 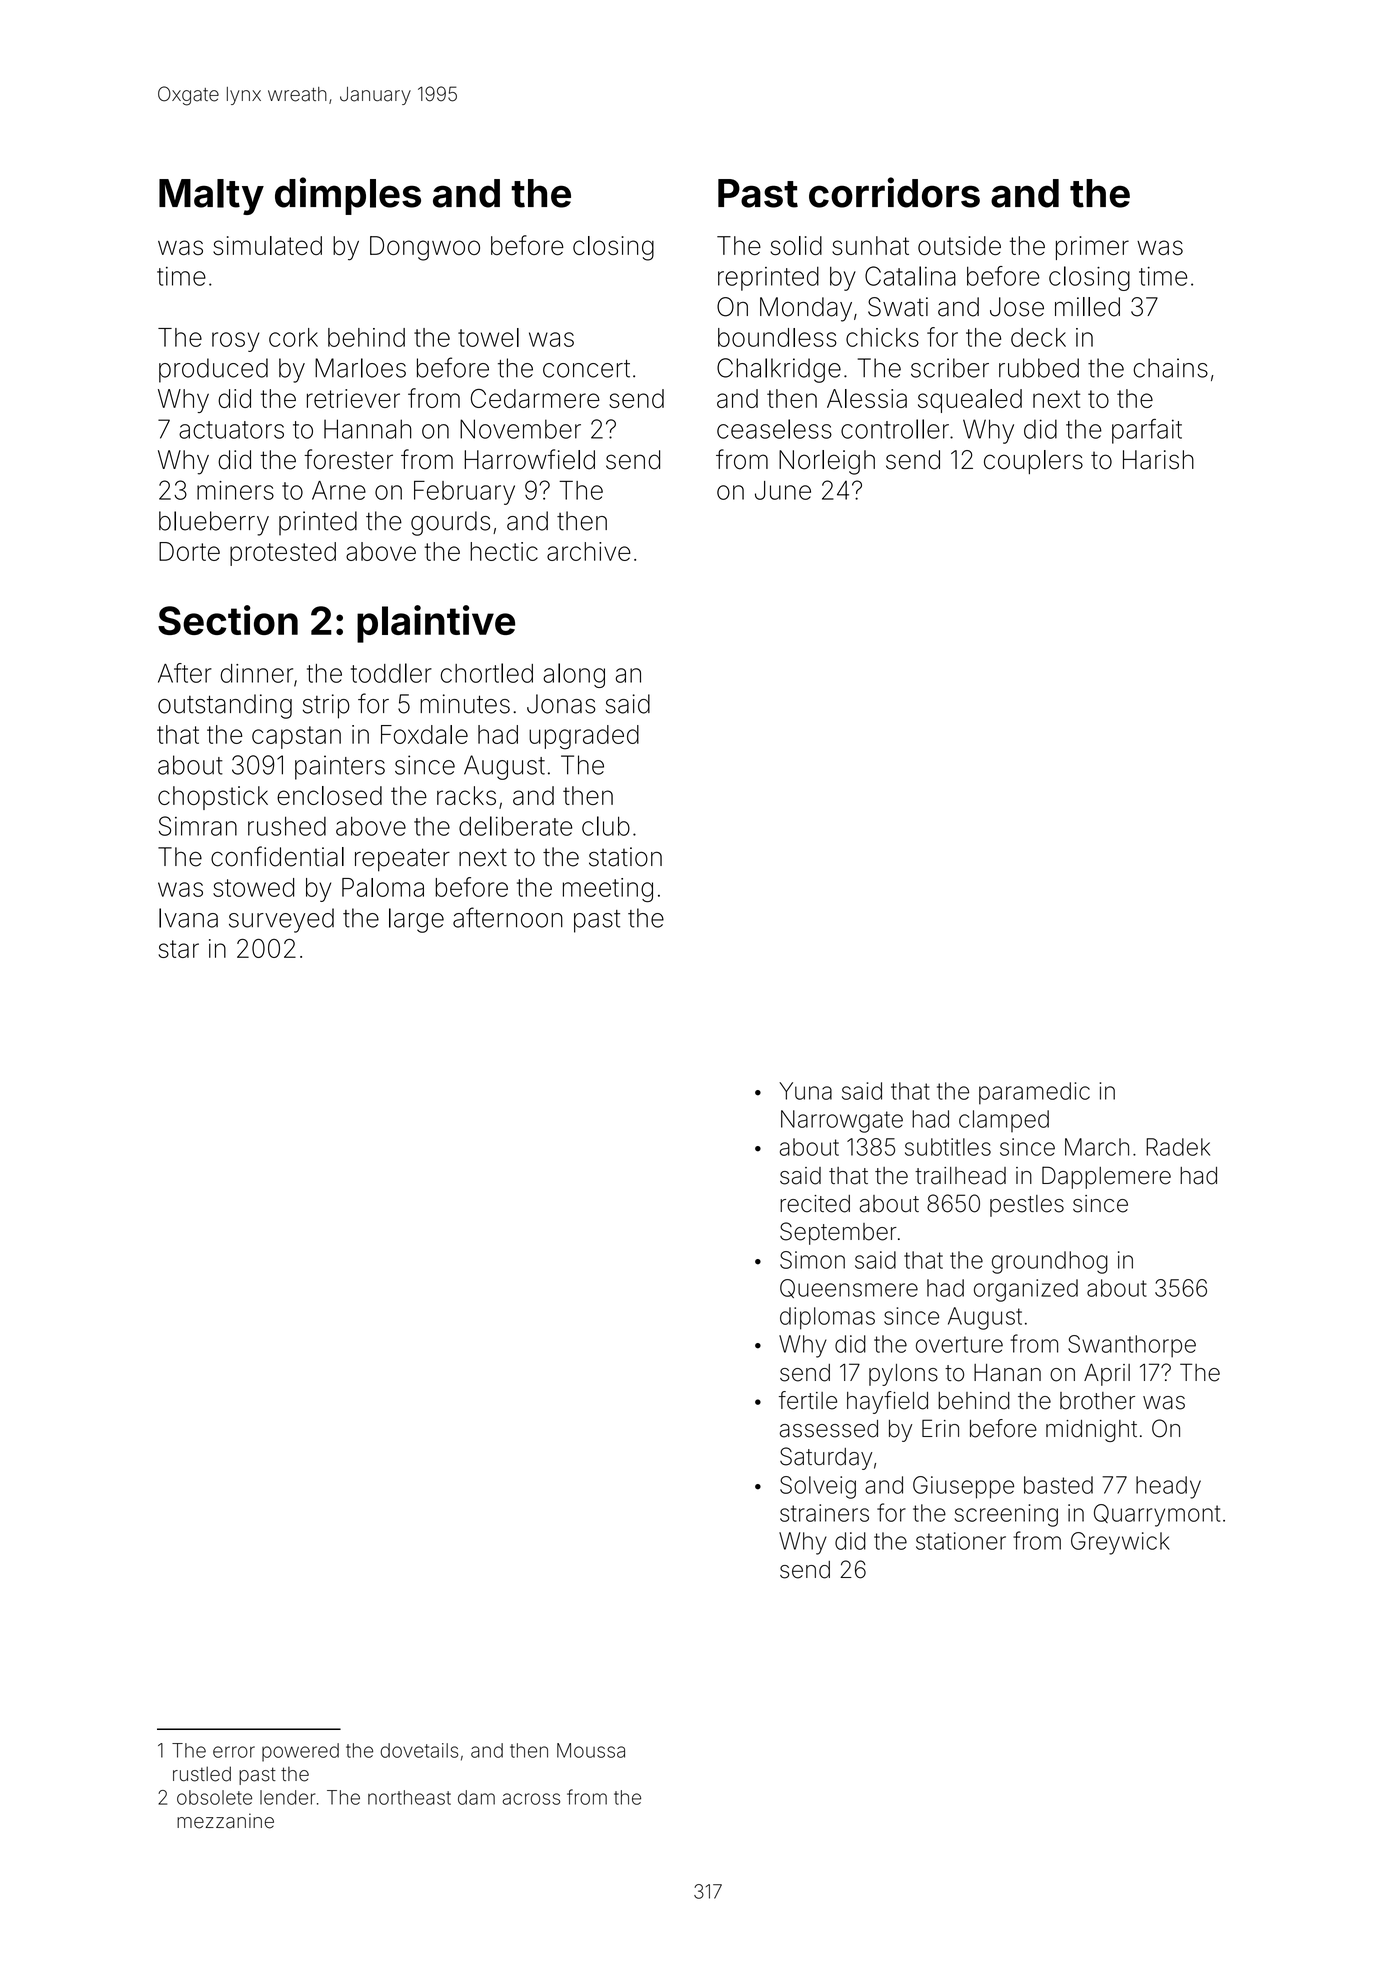 I want to click on Moussa, so click(x=591, y=1750).
